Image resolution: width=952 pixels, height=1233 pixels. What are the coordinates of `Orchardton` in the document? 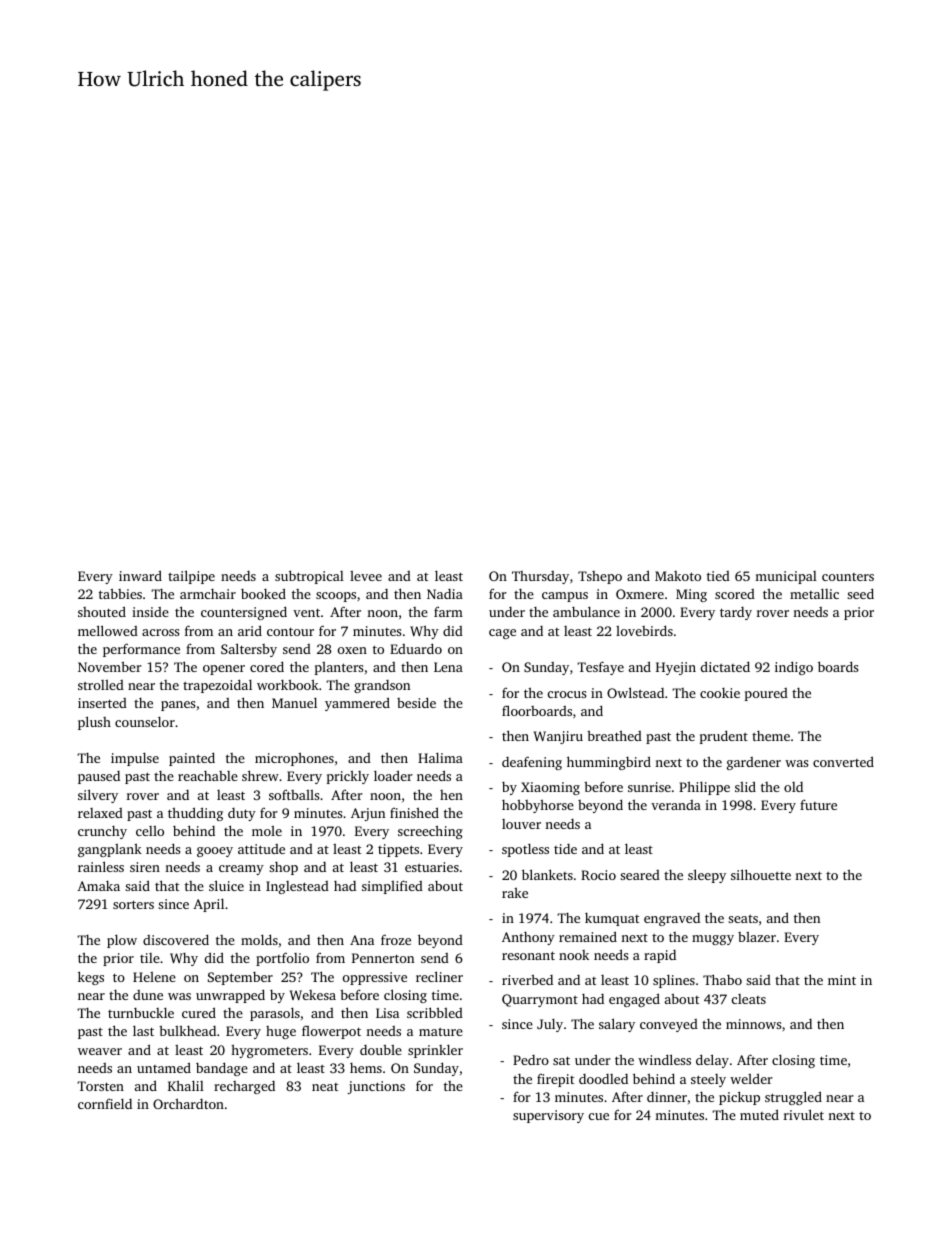 It's located at (188, 1103).
